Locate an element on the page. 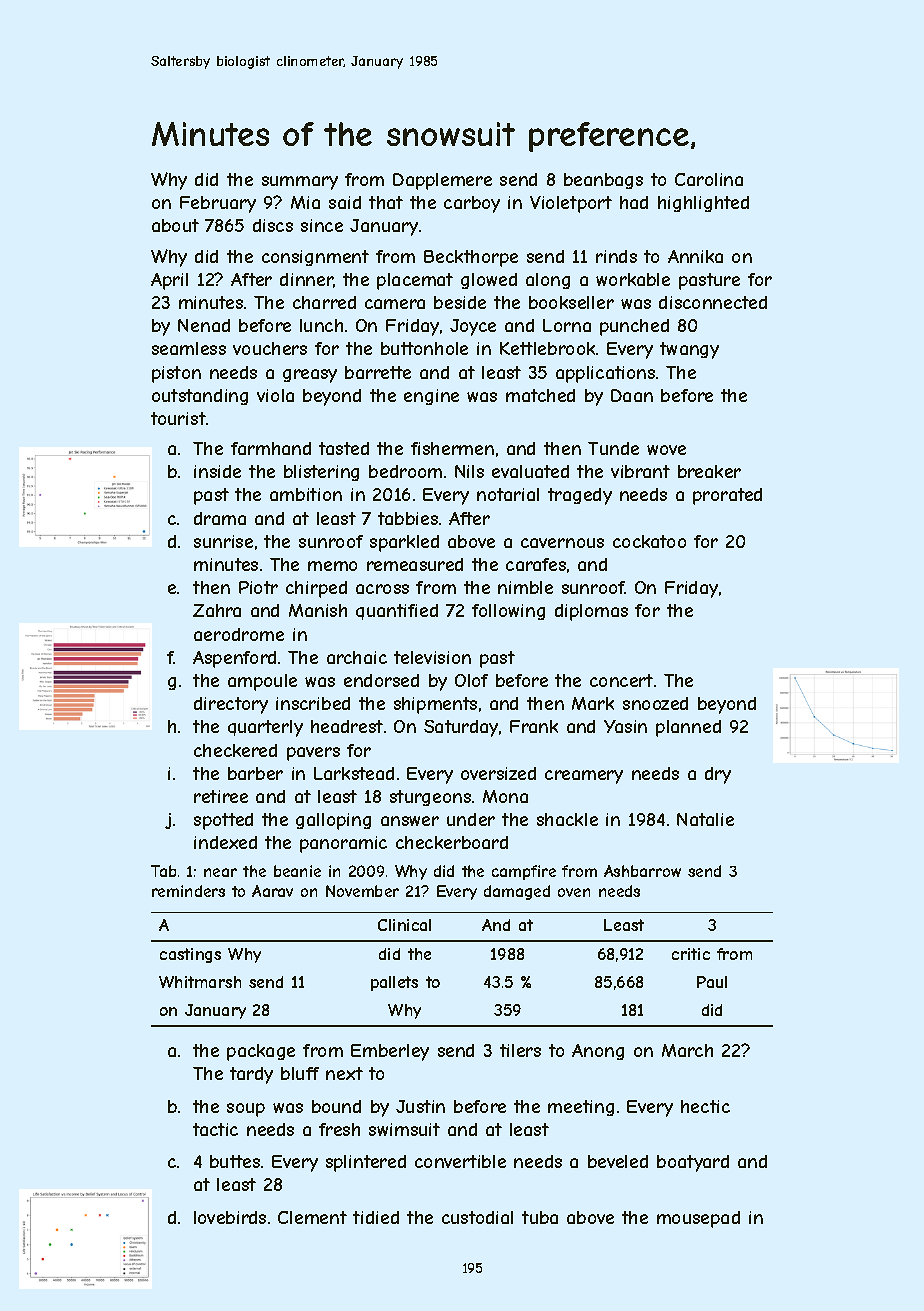 The height and width of the page is (1311, 924). prorated is located at coordinates (727, 496).
